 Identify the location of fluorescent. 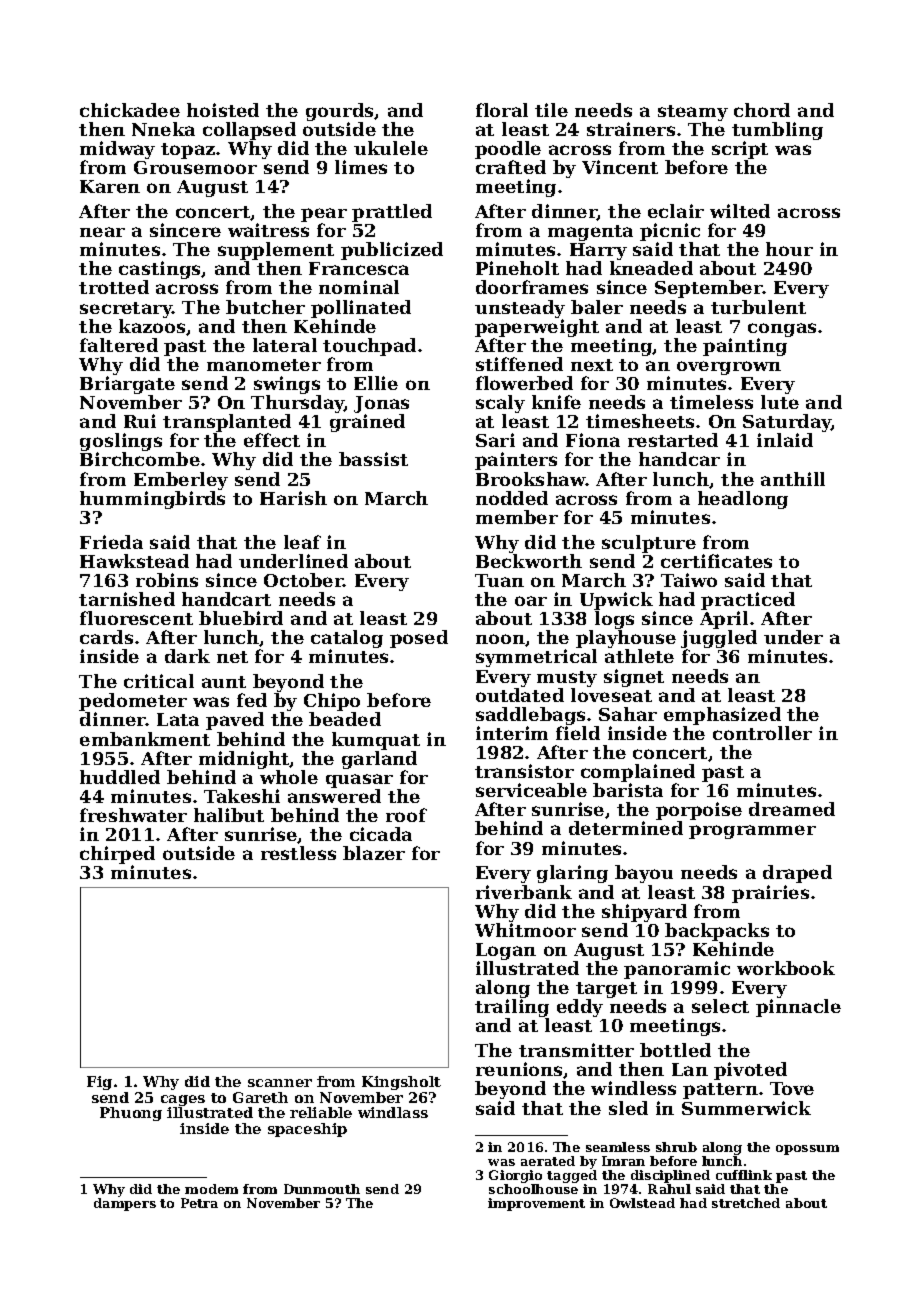
(136, 618).
